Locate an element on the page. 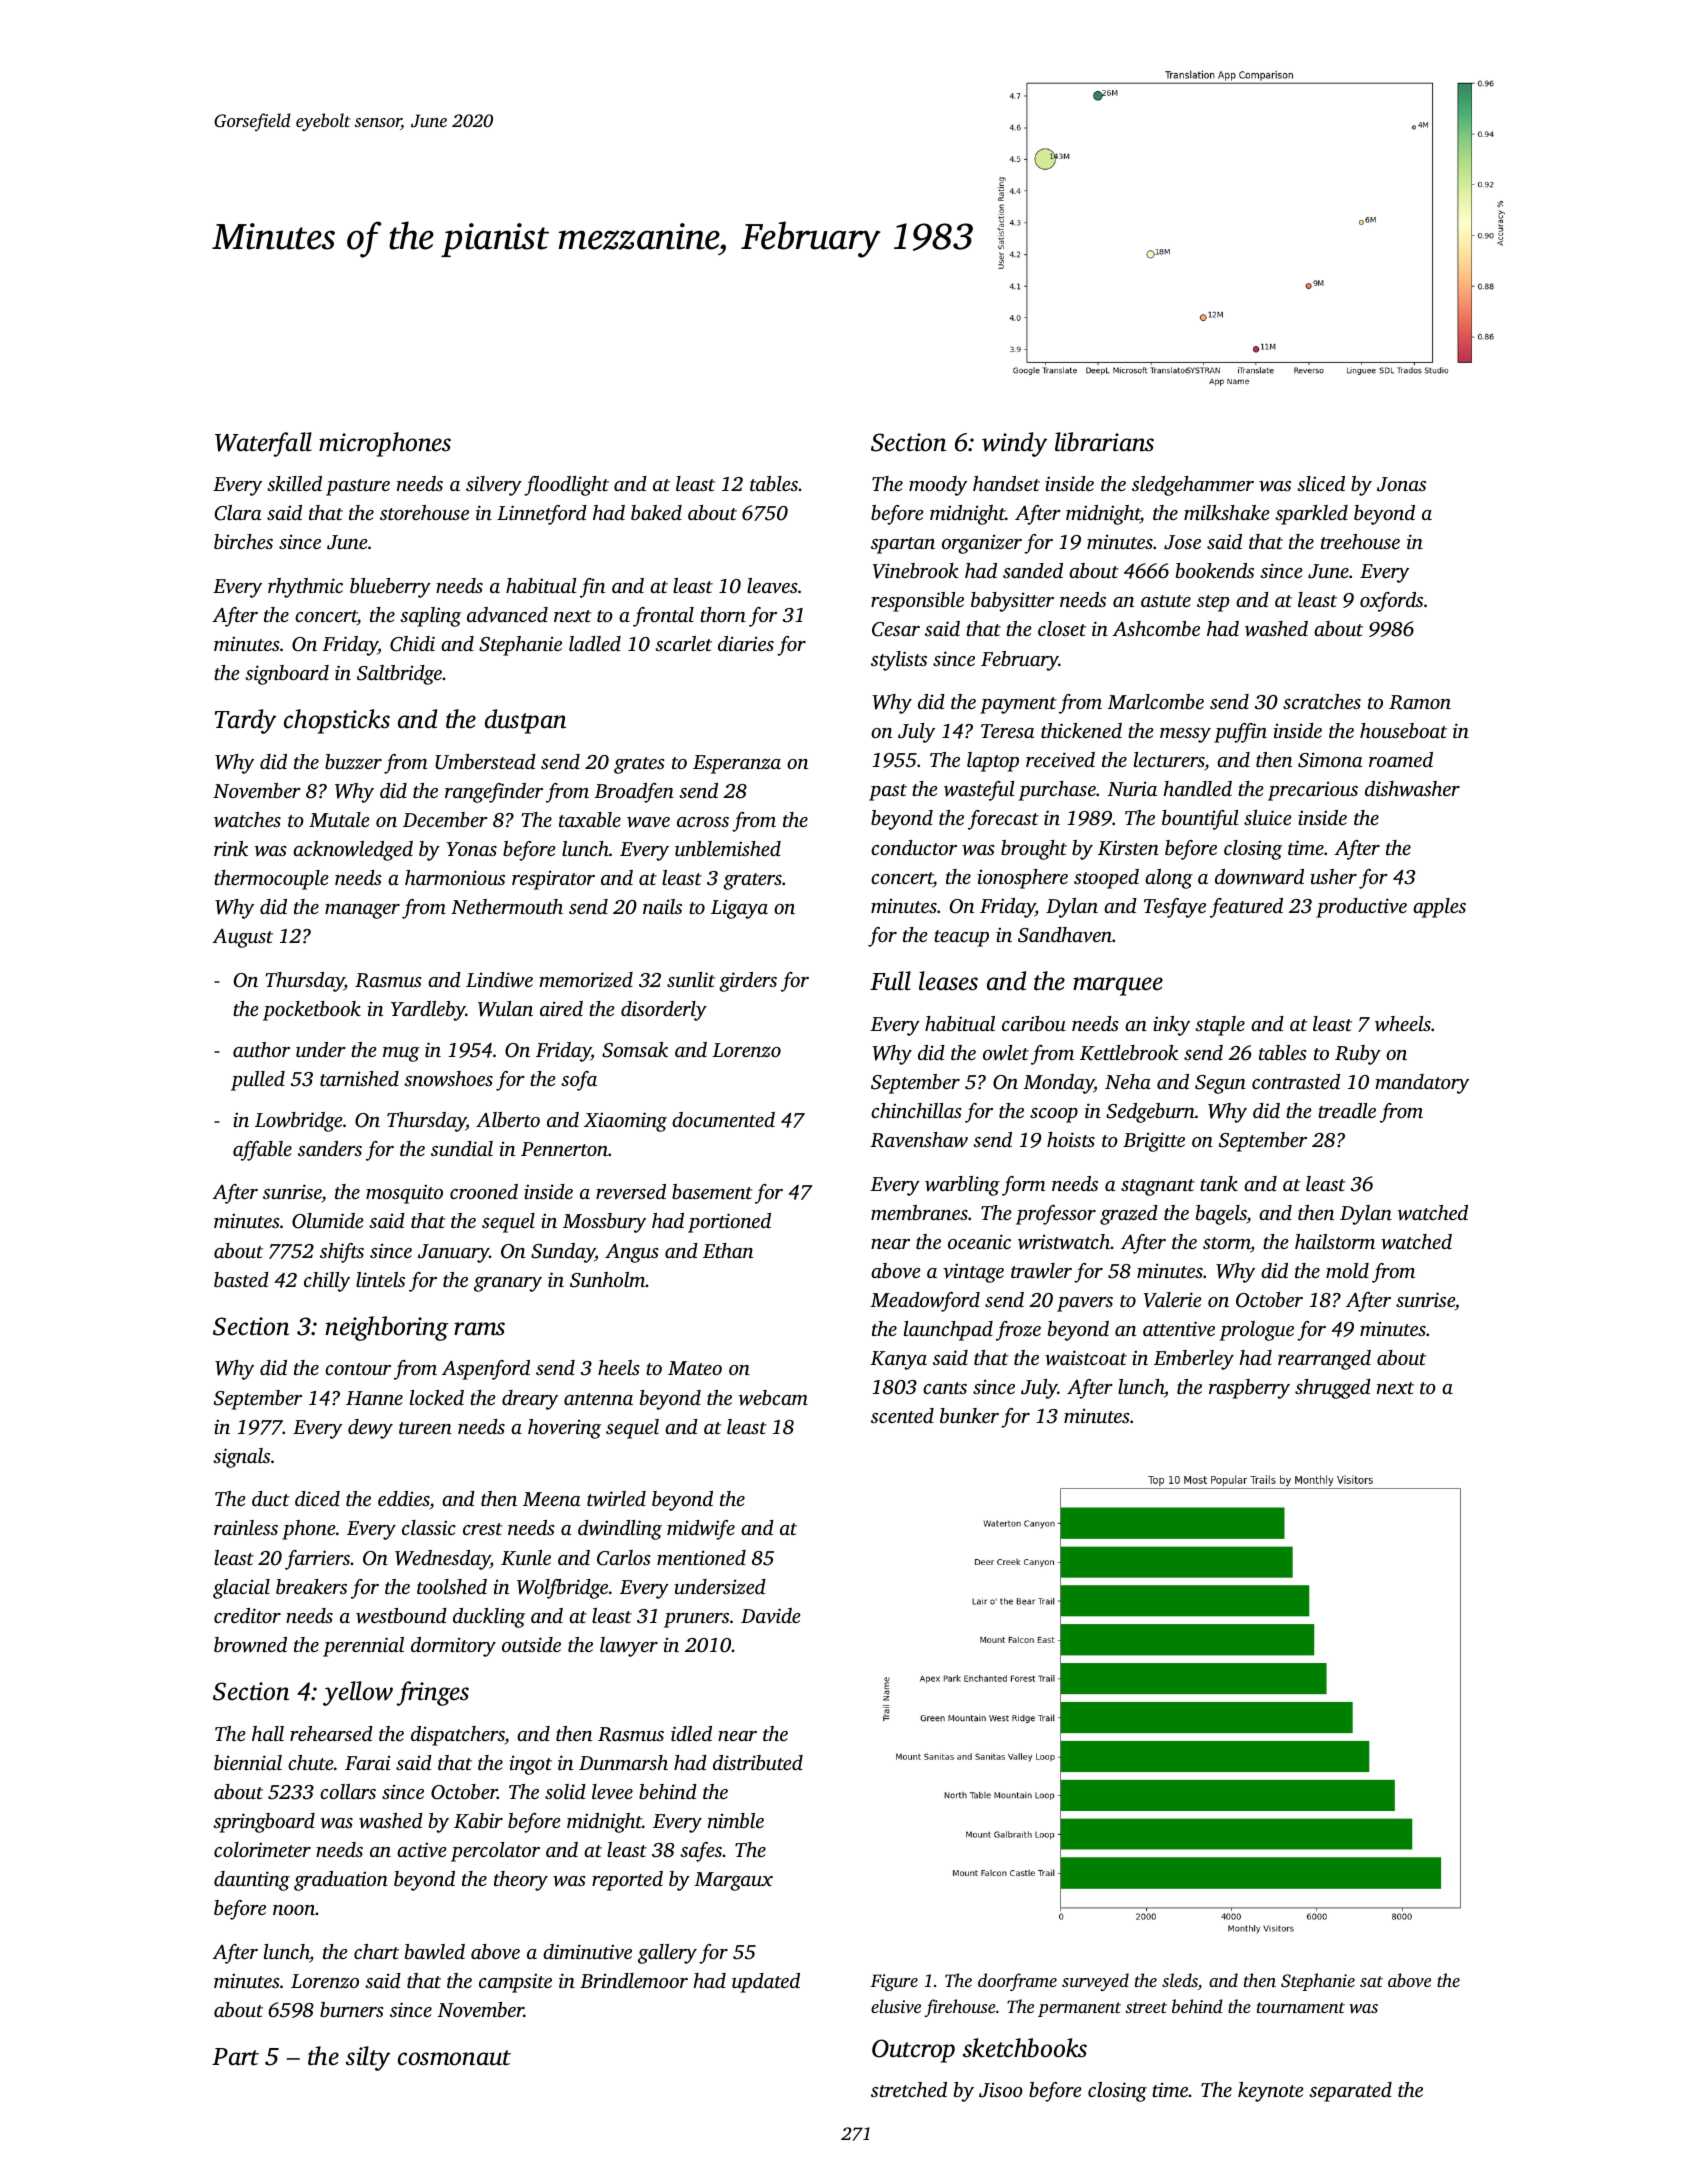 Image resolution: width=1683 pixels, height=2178 pixels. Pennerton is located at coordinates (564, 1149).
